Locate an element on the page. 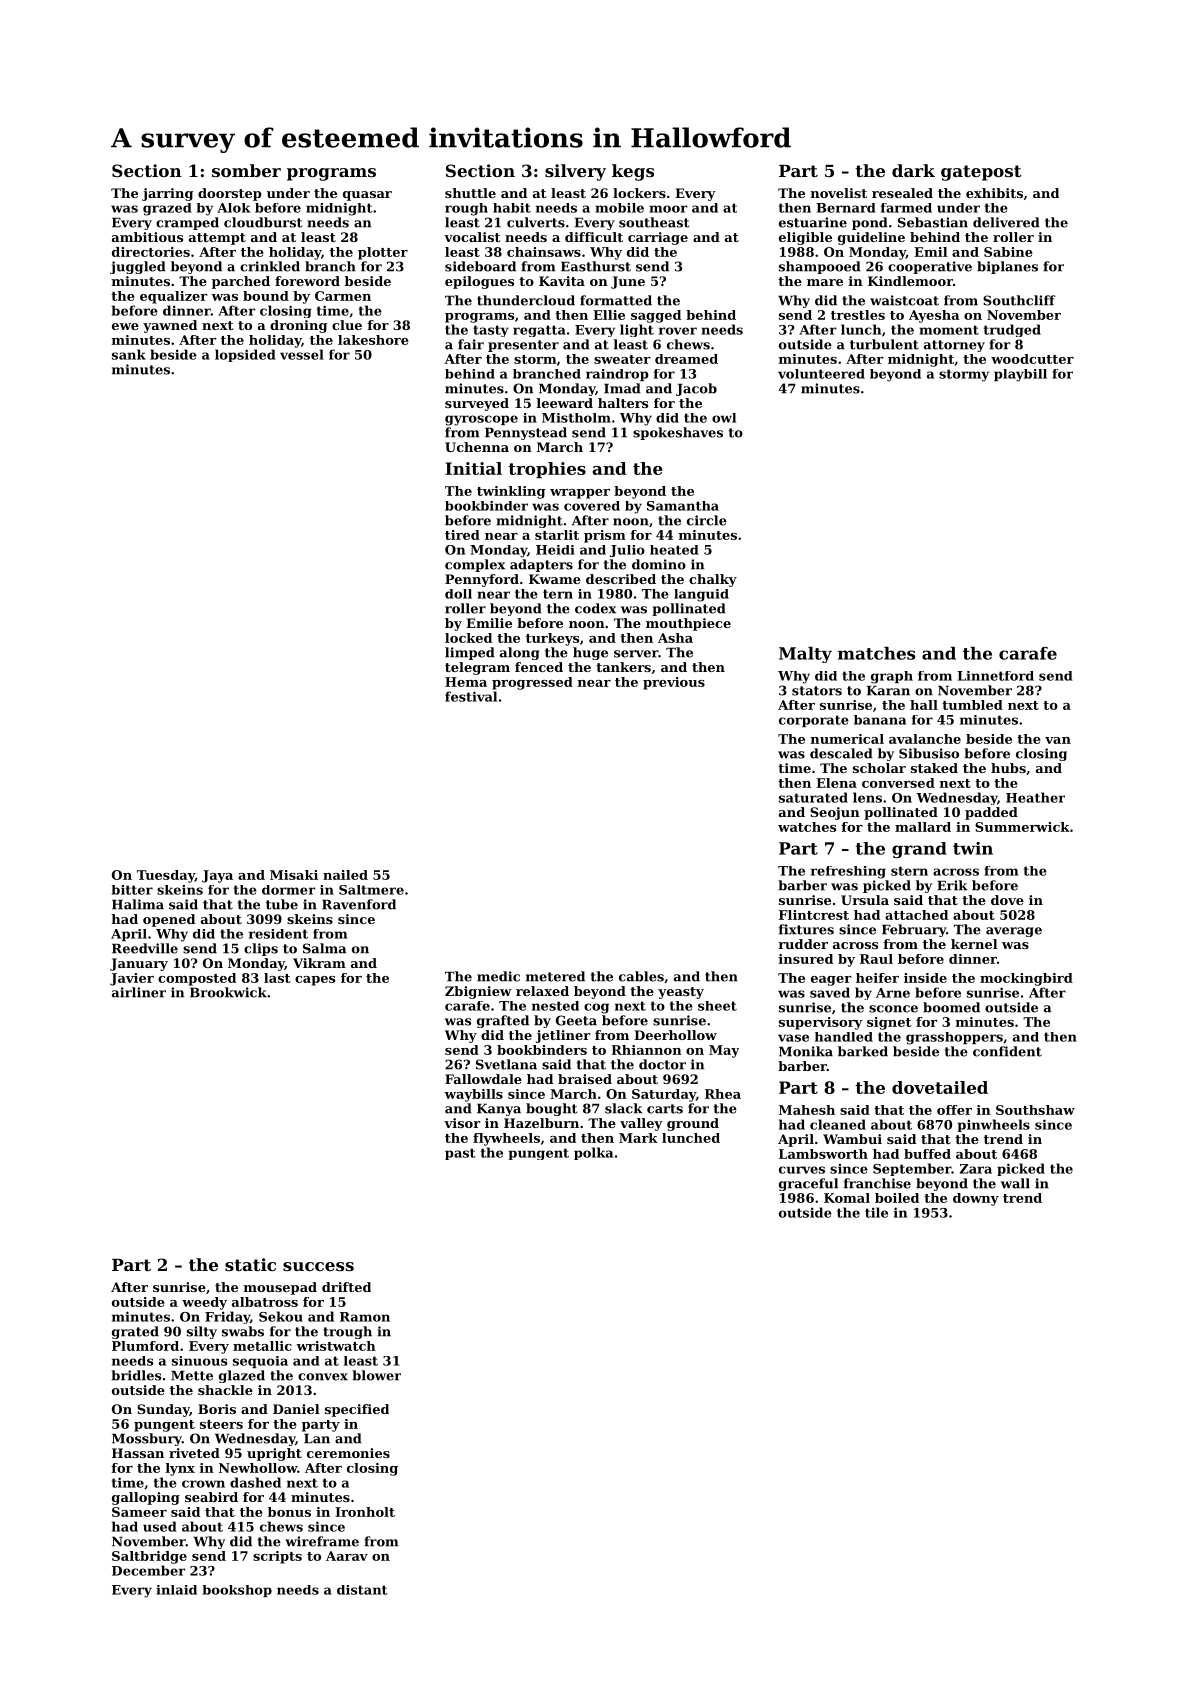 The height and width of the document is (1683, 1190). tasty is located at coordinates (491, 331).
